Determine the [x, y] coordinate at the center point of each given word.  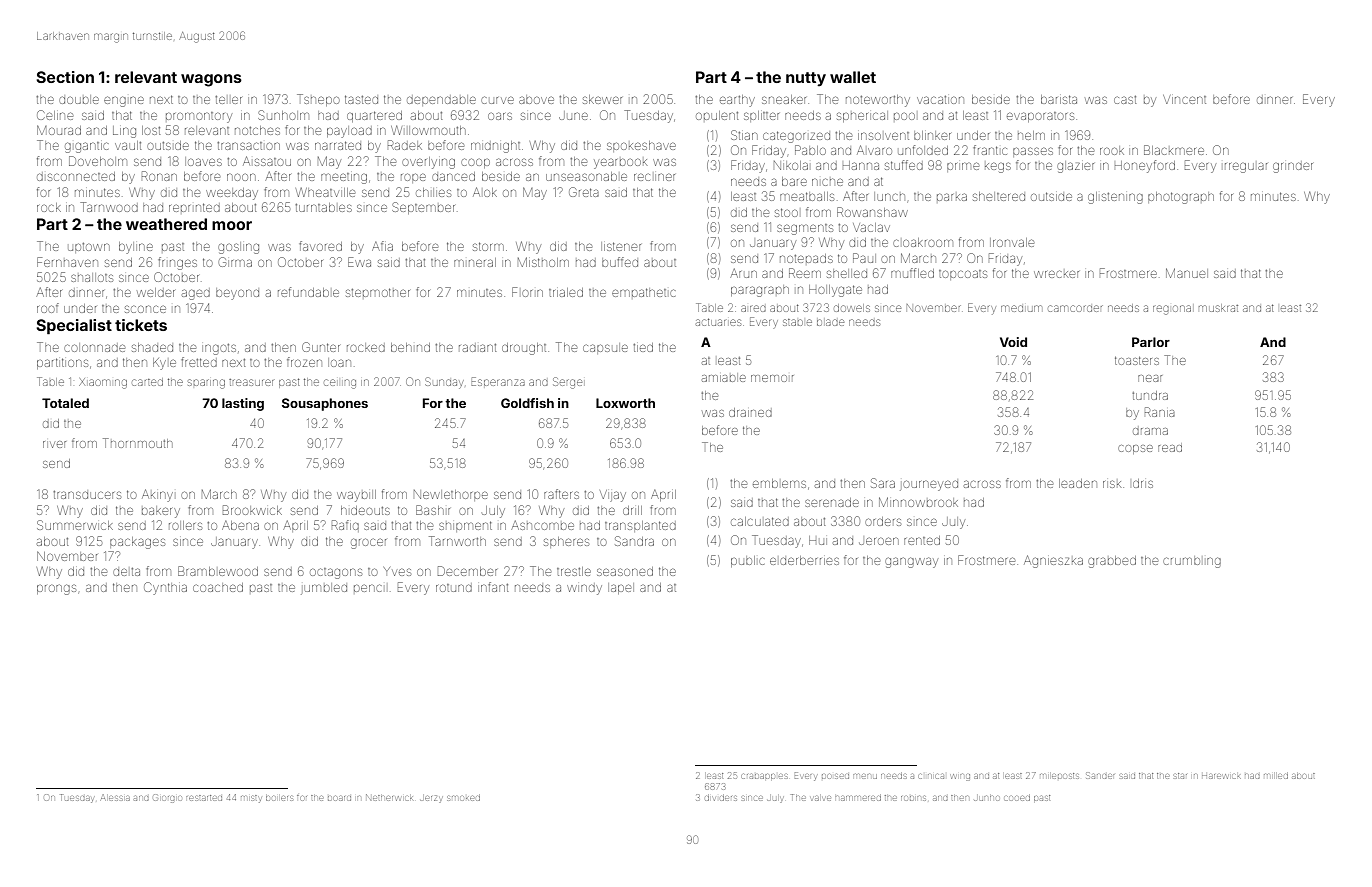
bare [794, 181]
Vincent [1184, 99]
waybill [356, 496]
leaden [1078, 483]
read [1170, 448]
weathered [166, 224]
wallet [853, 77]
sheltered [999, 196]
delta [126, 572]
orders [883, 521]
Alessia [115, 797]
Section [65, 77]
